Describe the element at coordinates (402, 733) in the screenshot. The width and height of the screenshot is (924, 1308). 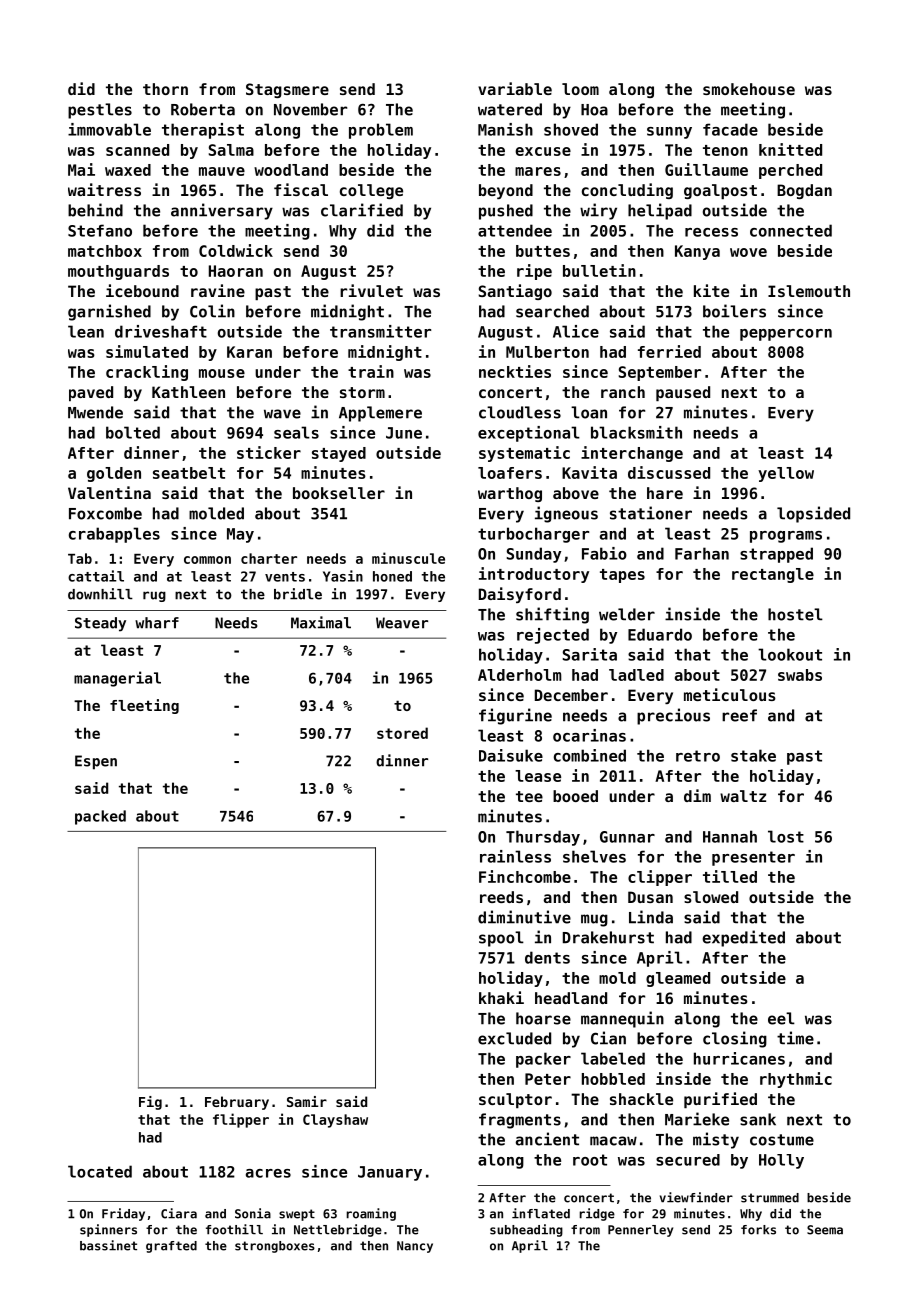
I see `stored` at that location.
